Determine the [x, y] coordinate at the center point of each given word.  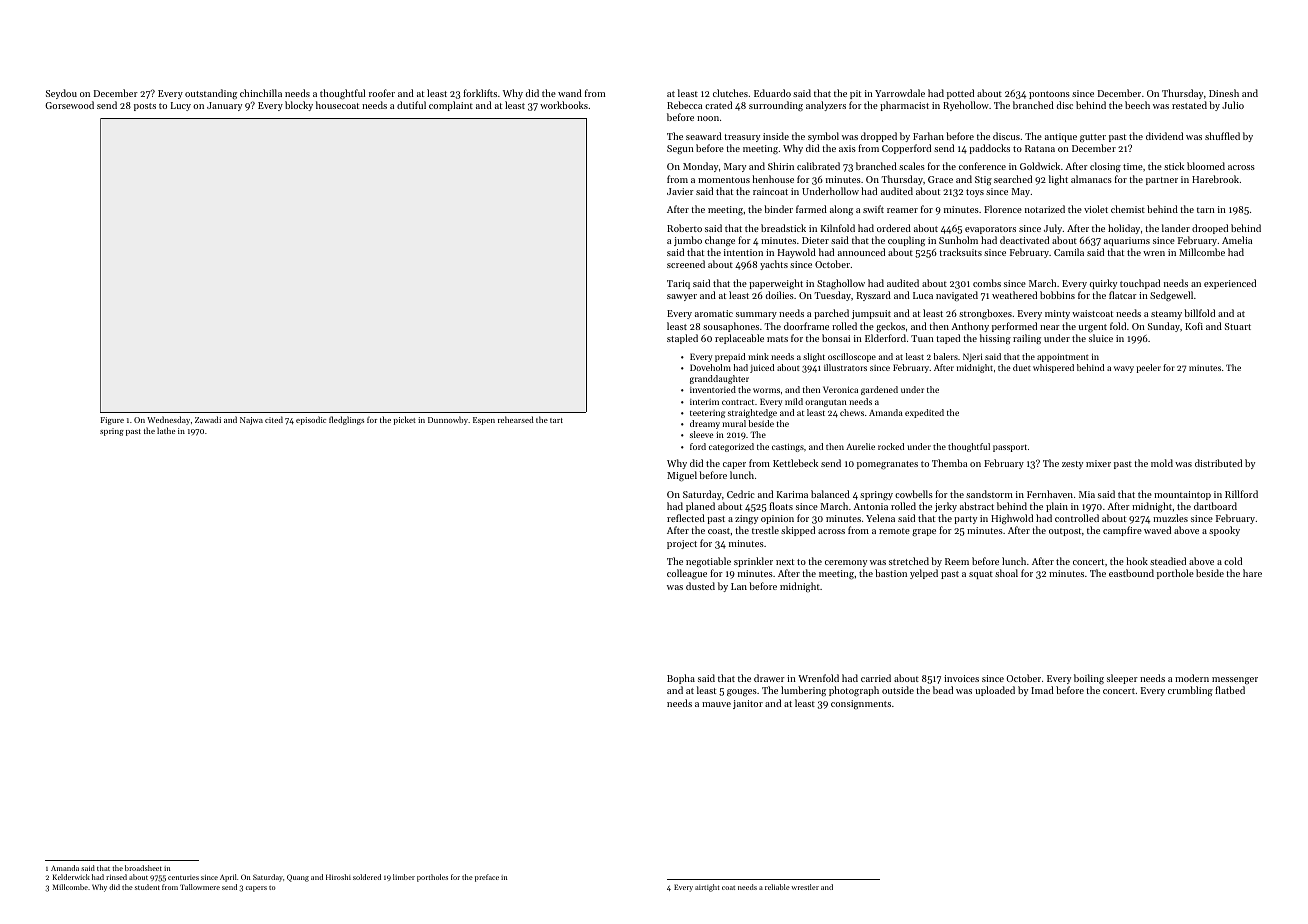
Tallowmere [200, 887]
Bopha [681, 679]
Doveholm [710, 367]
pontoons [1049, 95]
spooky [1224, 531]
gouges [742, 692]
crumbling [1190, 691]
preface [487, 878]
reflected [686, 518]
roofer [382, 93]
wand [570, 93]
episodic [311, 420]
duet [1022, 367]
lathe [166, 430]
